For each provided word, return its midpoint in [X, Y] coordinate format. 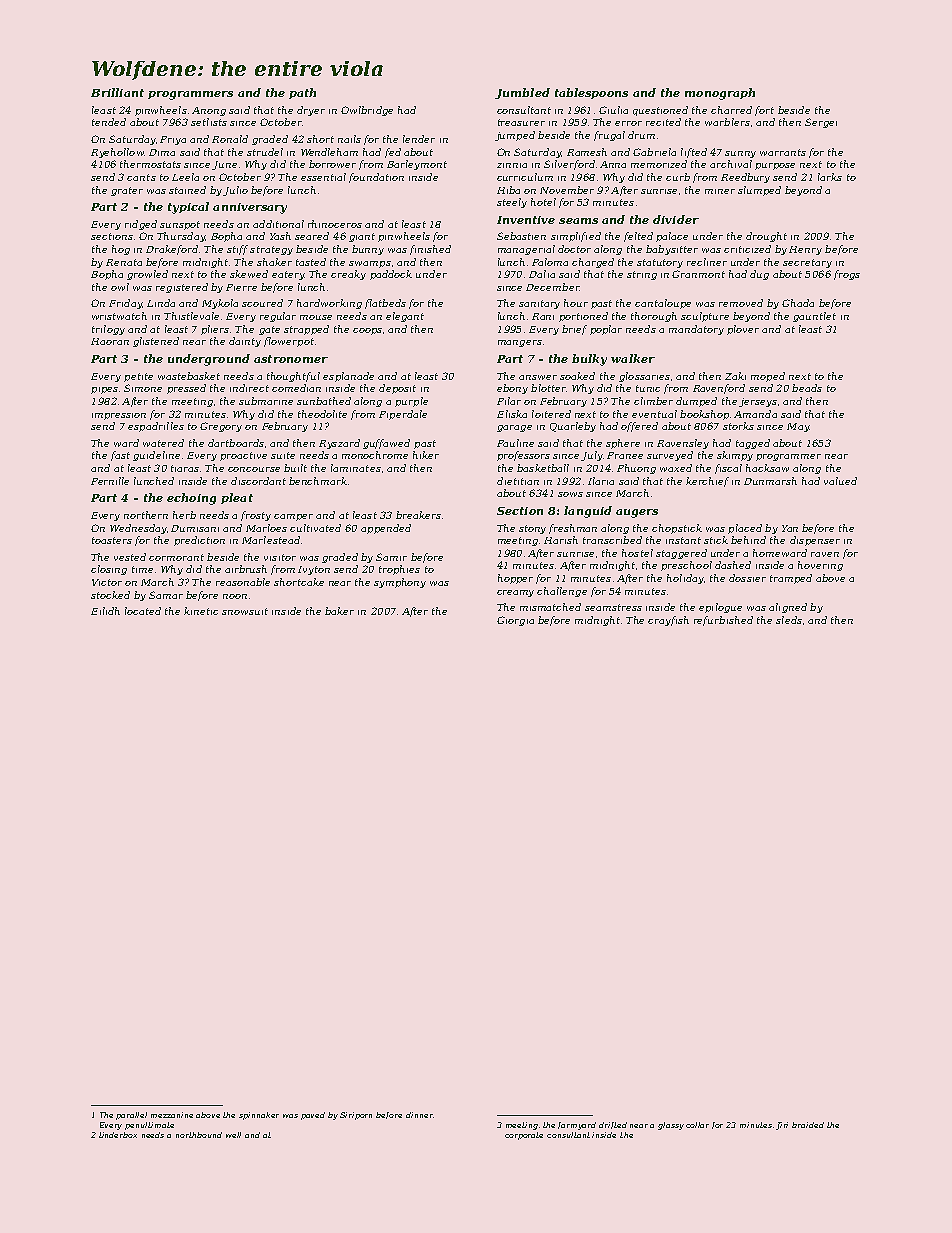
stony [532, 529]
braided [808, 1125]
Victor [107, 582]
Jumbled [522, 93]
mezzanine [172, 1115]
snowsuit [245, 611]
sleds [789, 620]
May [798, 427]
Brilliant [117, 92]
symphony [400, 583]
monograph [720, 94]
